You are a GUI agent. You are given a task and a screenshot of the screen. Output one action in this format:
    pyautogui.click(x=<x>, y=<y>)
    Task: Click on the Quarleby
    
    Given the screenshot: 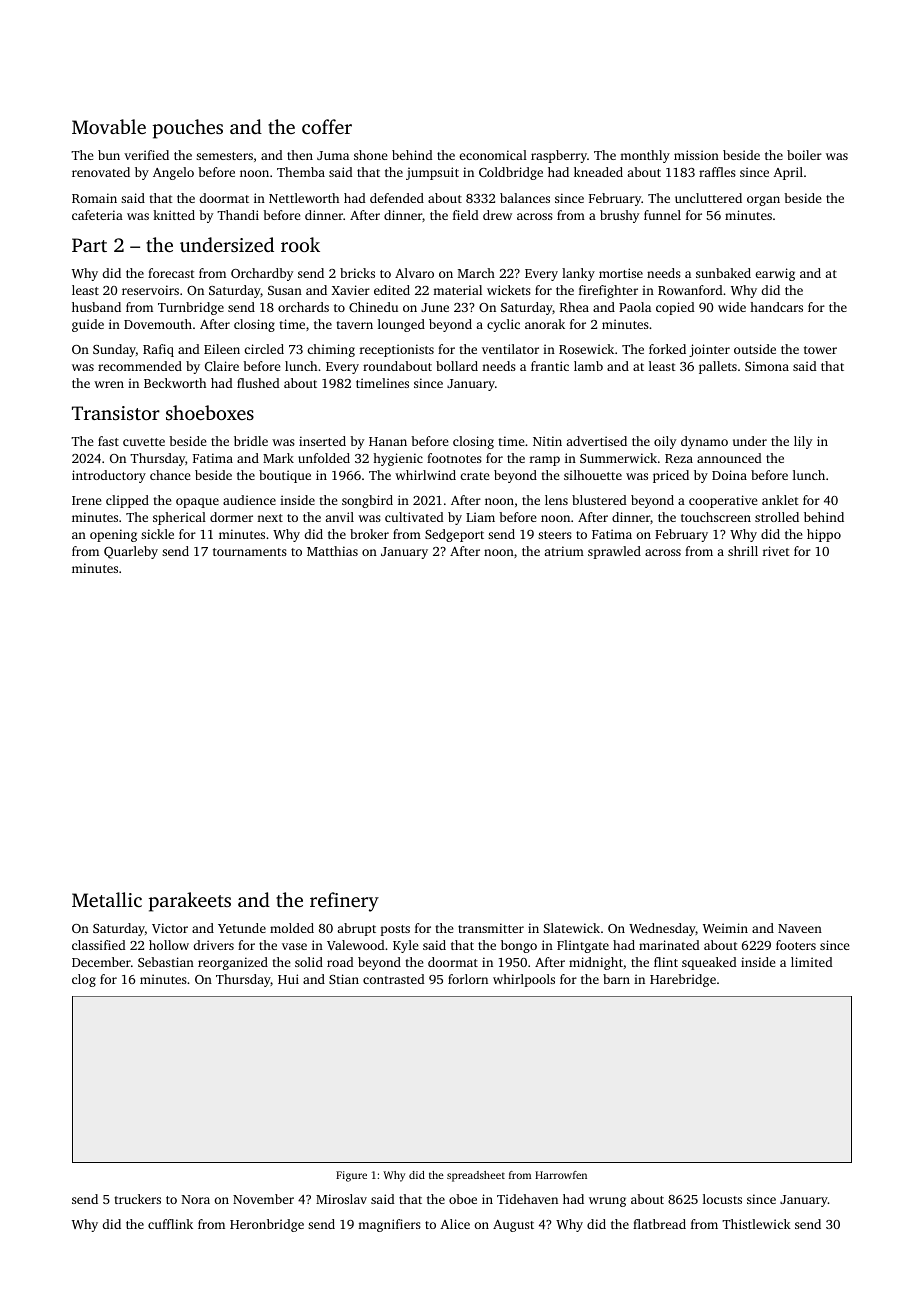 What is the action you would take?
    pyautogui.click(x=131, y=552)
